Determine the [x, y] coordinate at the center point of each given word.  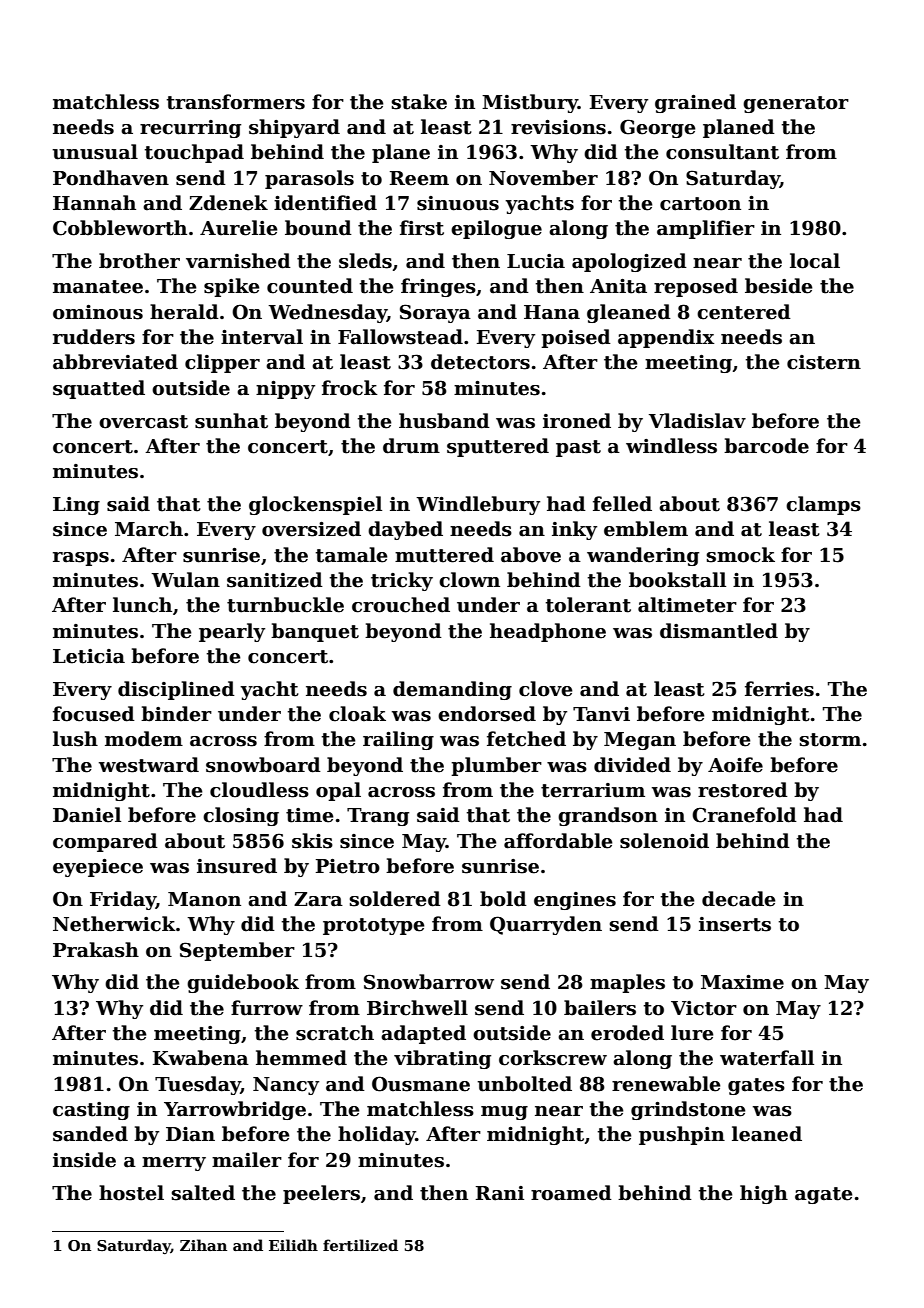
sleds [365, 261]
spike [231, 287]
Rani [500, 1193]
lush [75, 739]
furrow [267, 1008]
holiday [377, 1135]
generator [796, 104]
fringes [438, 287]
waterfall [767, 1058]
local [815, 261]
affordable [558, 841]
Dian [190, 1134]
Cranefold [744, 815]
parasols [309, 179]
